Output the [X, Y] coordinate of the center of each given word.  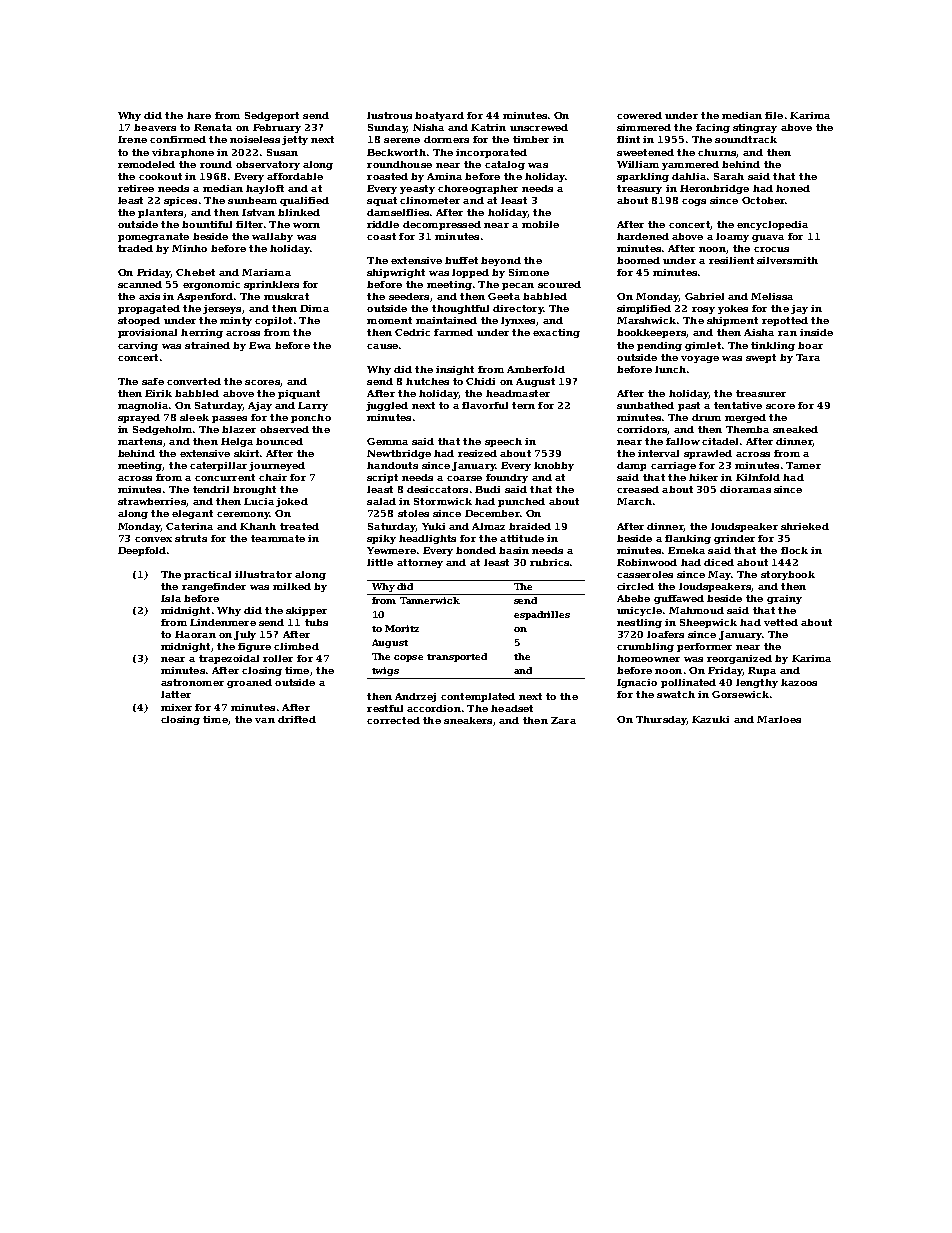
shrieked [805, 526]
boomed [638, 260]
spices [180, 201]
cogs [694, 202]
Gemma [387, 441]
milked [292, 586]
